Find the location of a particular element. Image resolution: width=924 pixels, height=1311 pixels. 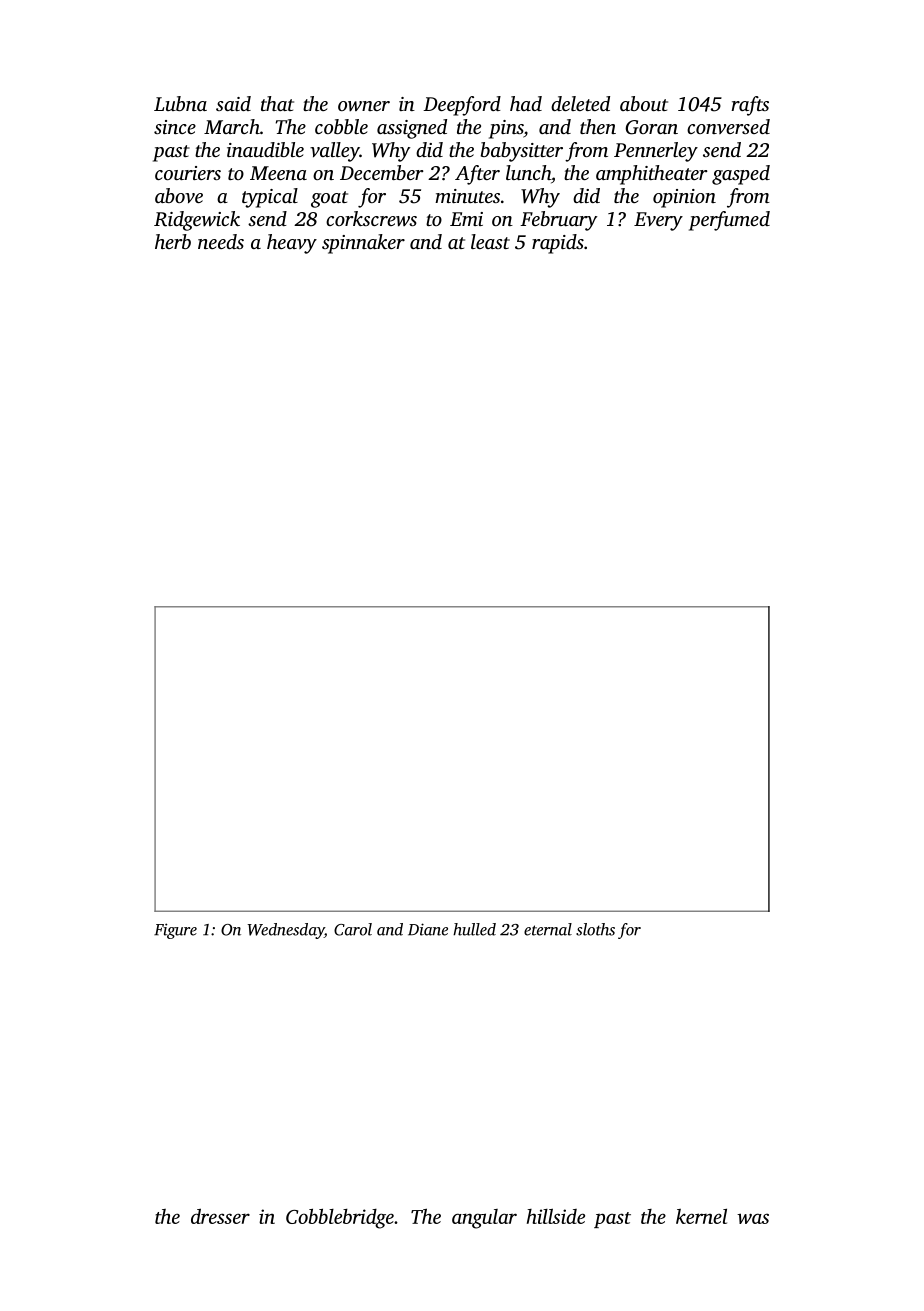

sloths is located at coordinates (595, 929).
